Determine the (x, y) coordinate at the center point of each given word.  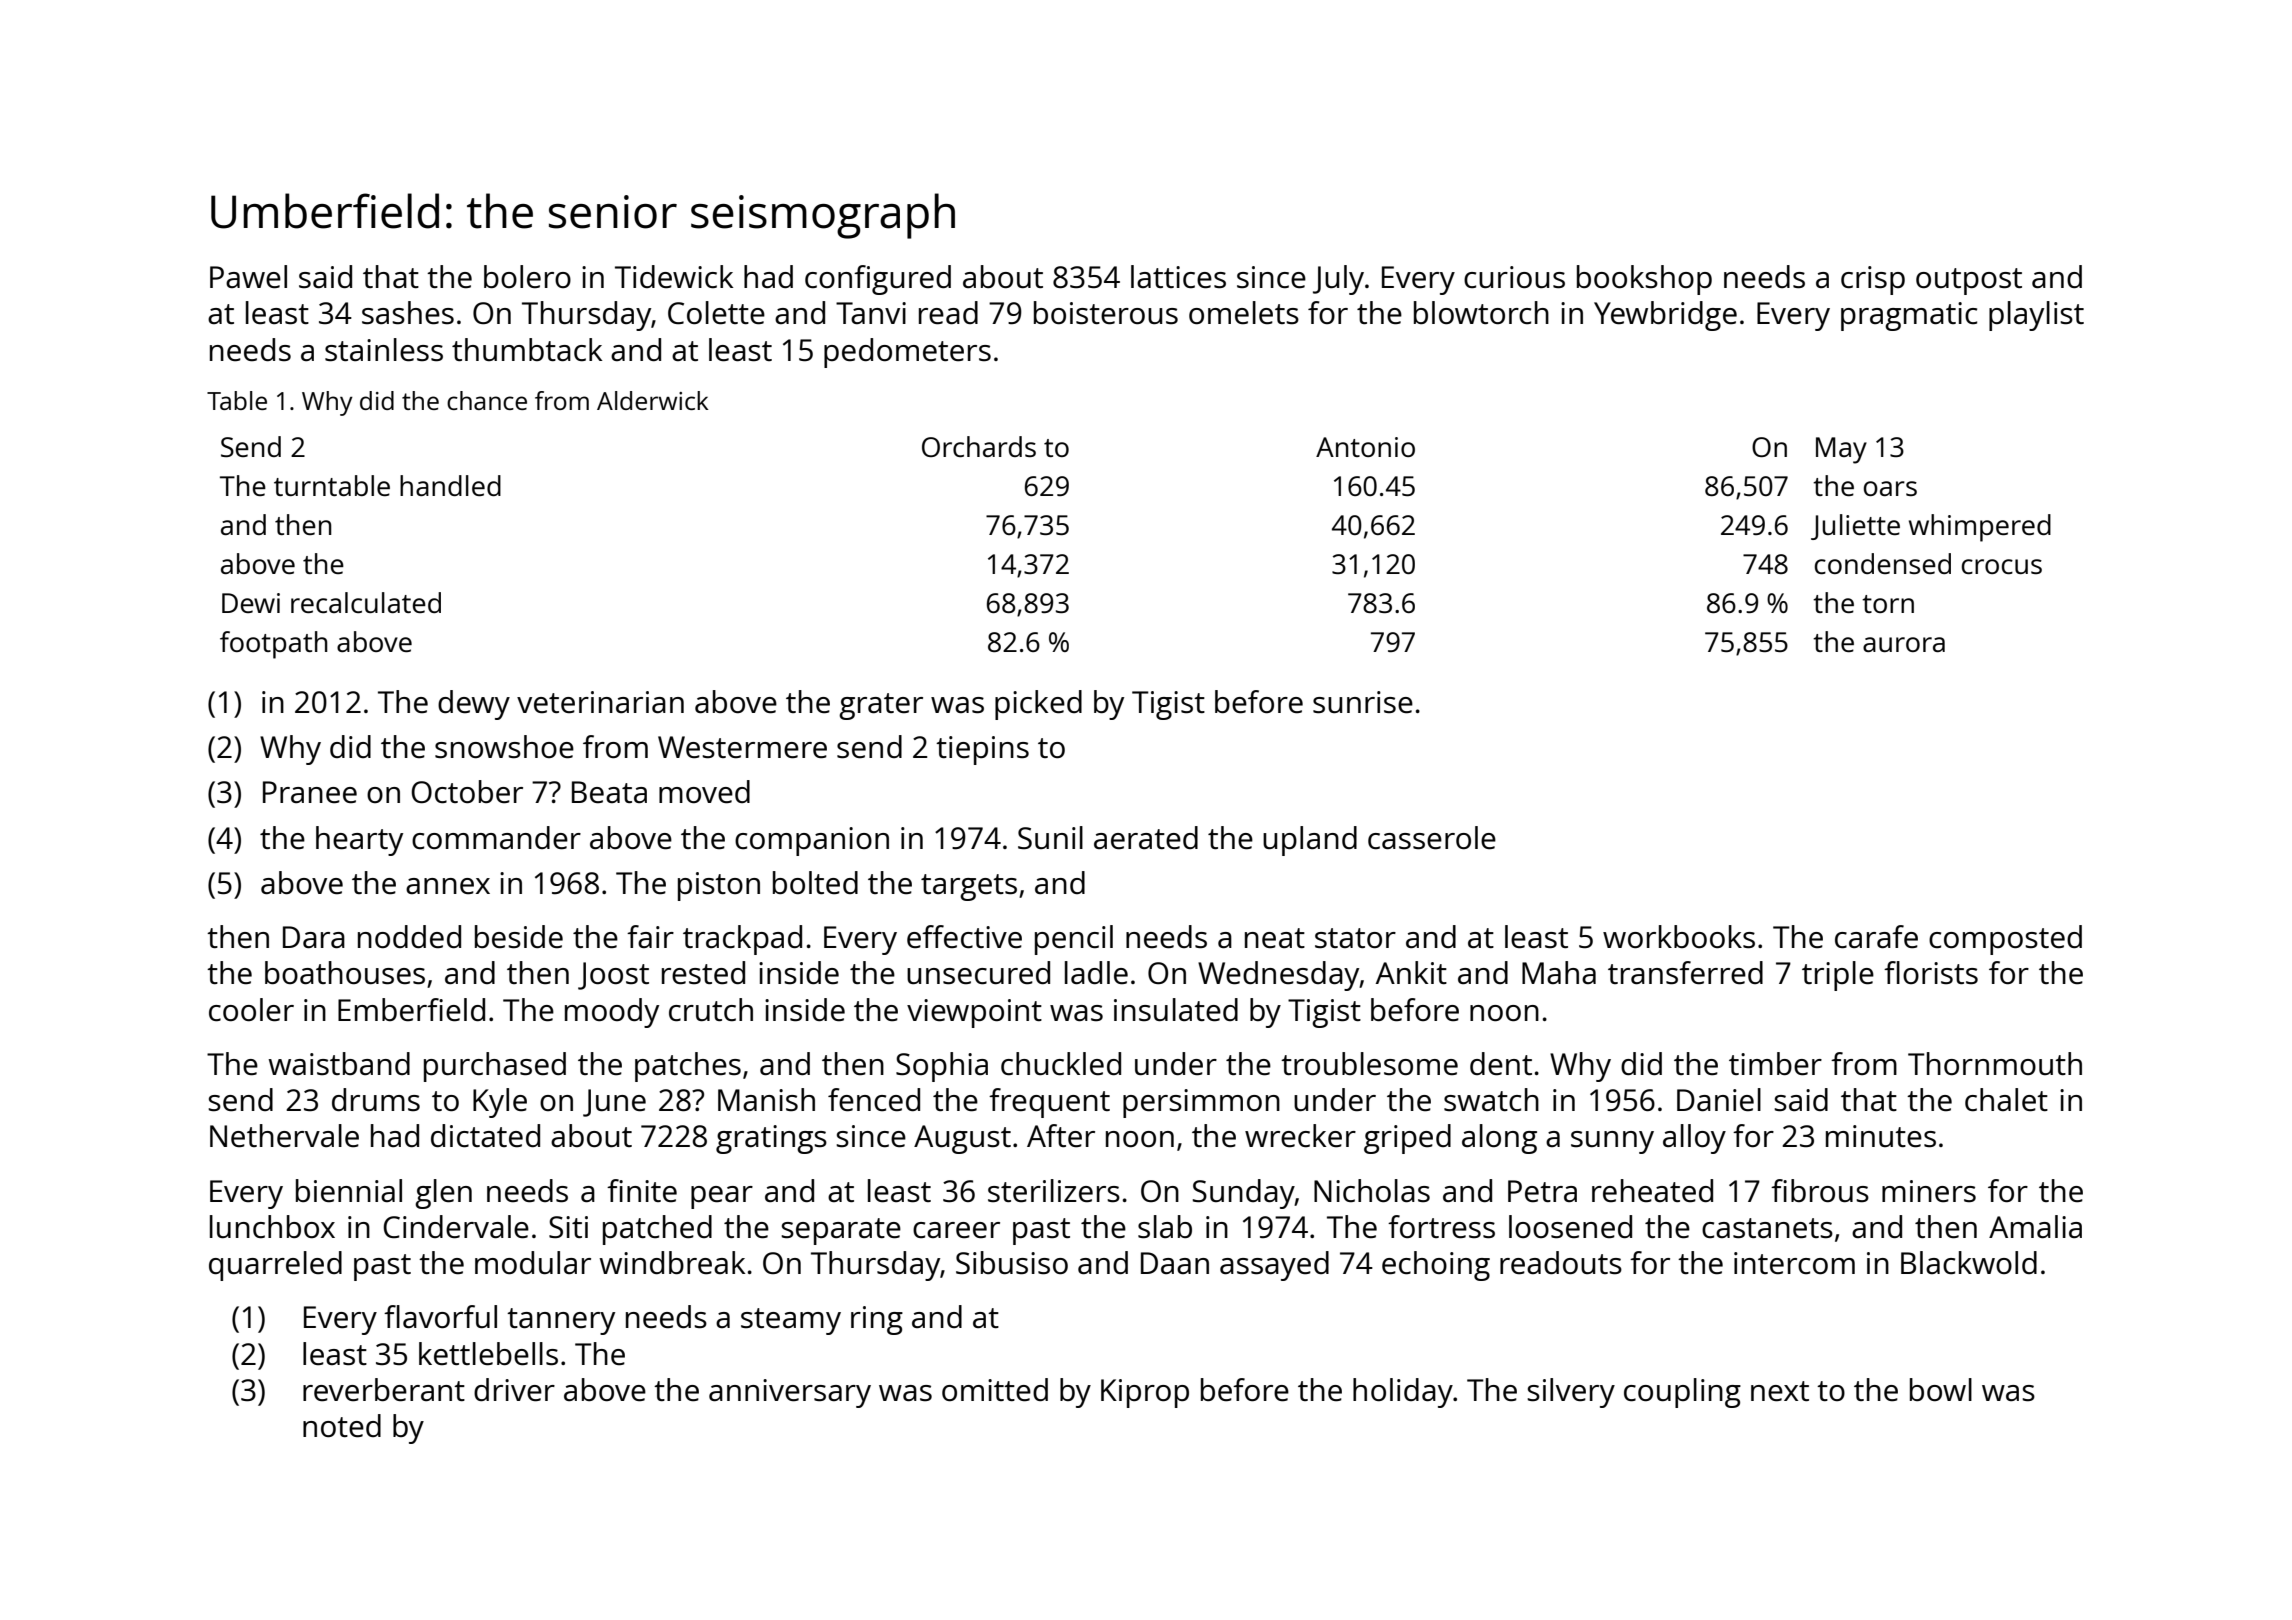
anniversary (790, 1393)
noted (342, 1426)
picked (1038, 705)
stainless (384, 350)
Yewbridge (1665, 316)
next (1780, 1391)
